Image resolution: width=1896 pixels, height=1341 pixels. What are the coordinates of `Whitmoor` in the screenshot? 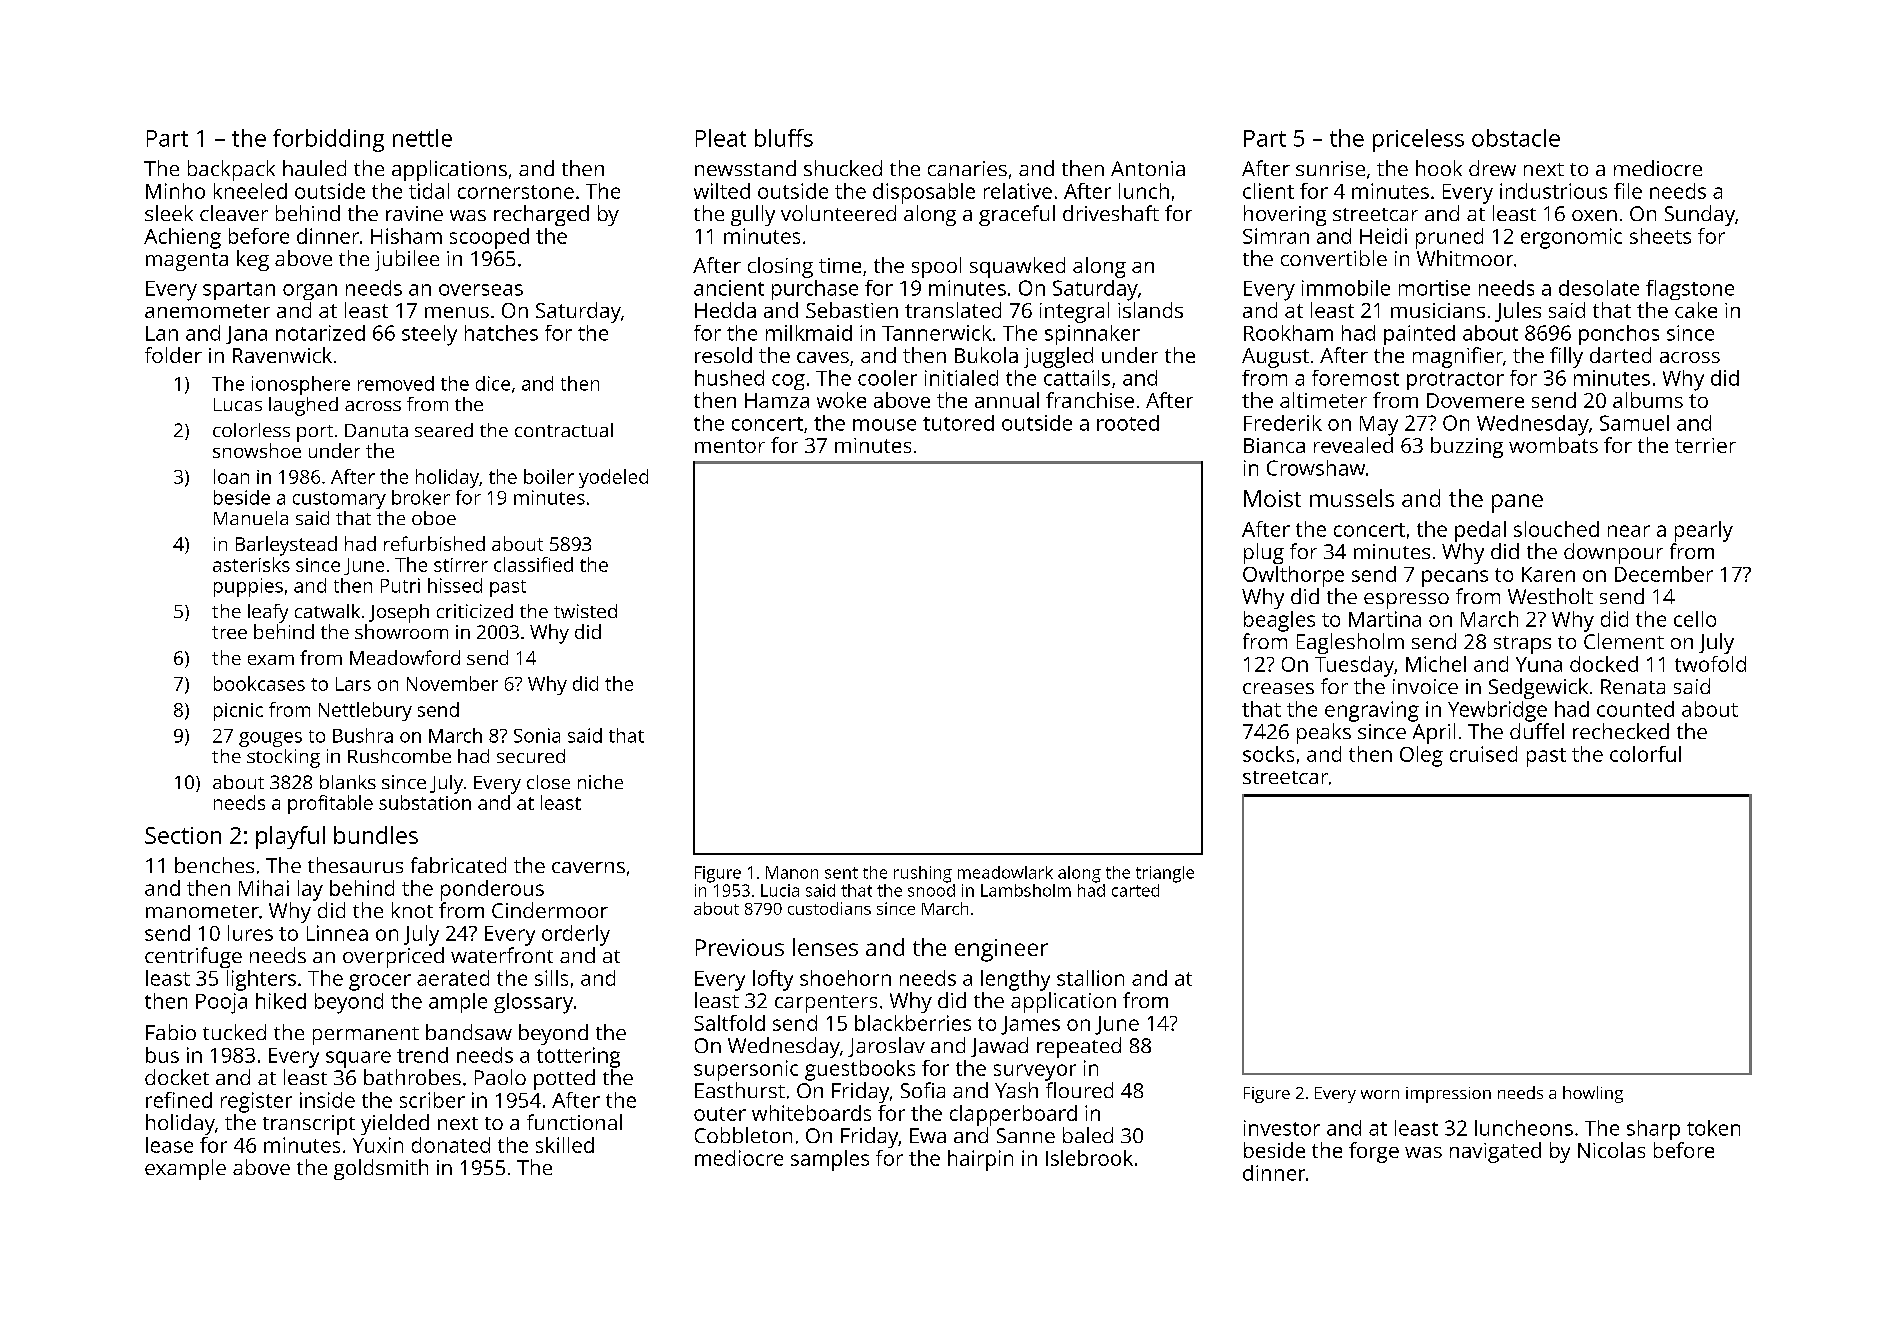 It's located at (1465, 258).
